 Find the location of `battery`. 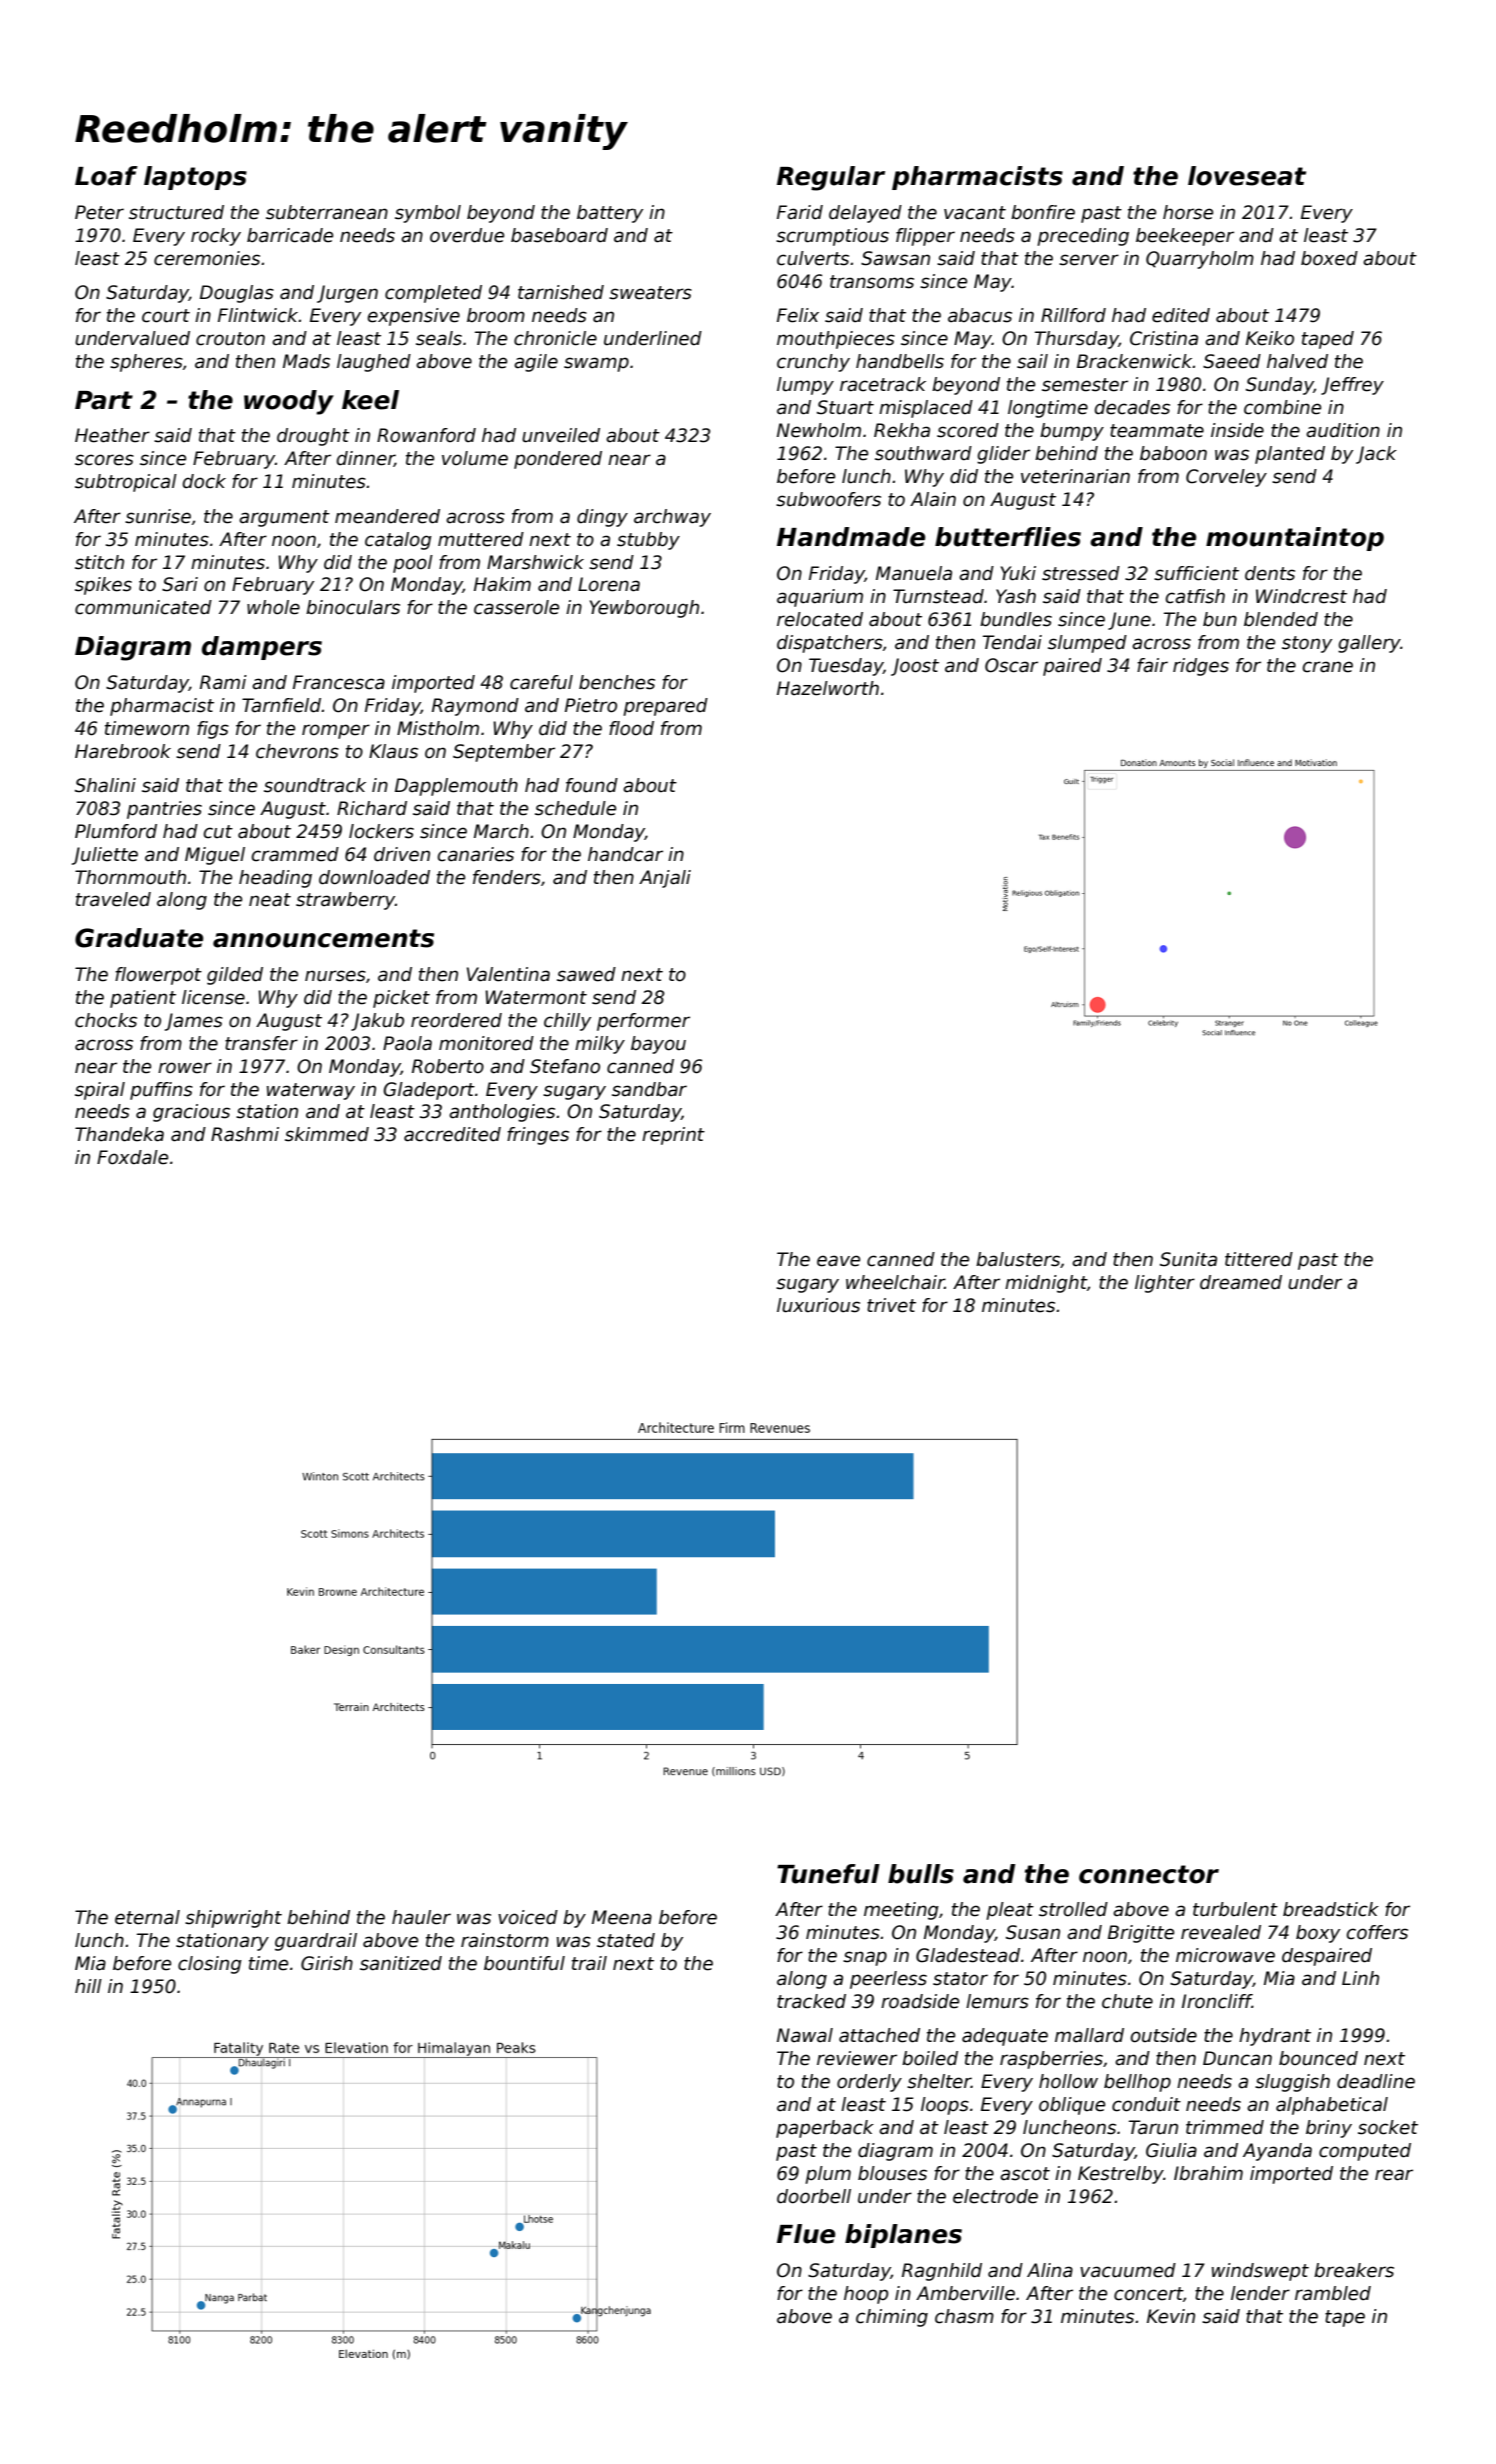

battery is located at coordinates (610, 214).
